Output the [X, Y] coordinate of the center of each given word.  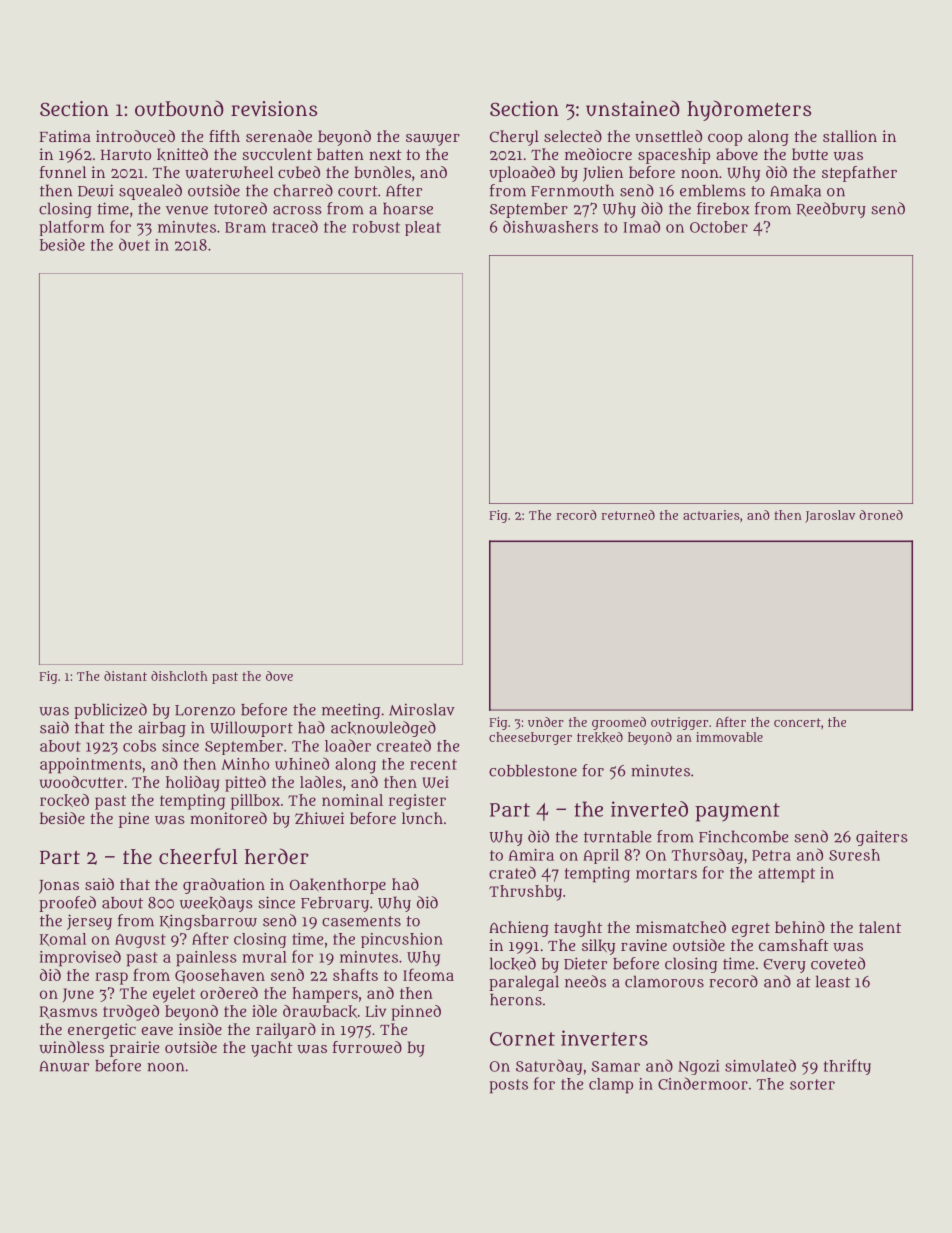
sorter [812, 1084]
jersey [89, 922]
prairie [134, 1049]
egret [751, 930]
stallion [850, 136]
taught [578, 929]
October [719, 227]
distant [125, 676]
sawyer [433, 140]
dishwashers [550, 226]
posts [508, 1086]
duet [134, 244]
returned [628, 515]
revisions [274, 108]
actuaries [711, 515]
